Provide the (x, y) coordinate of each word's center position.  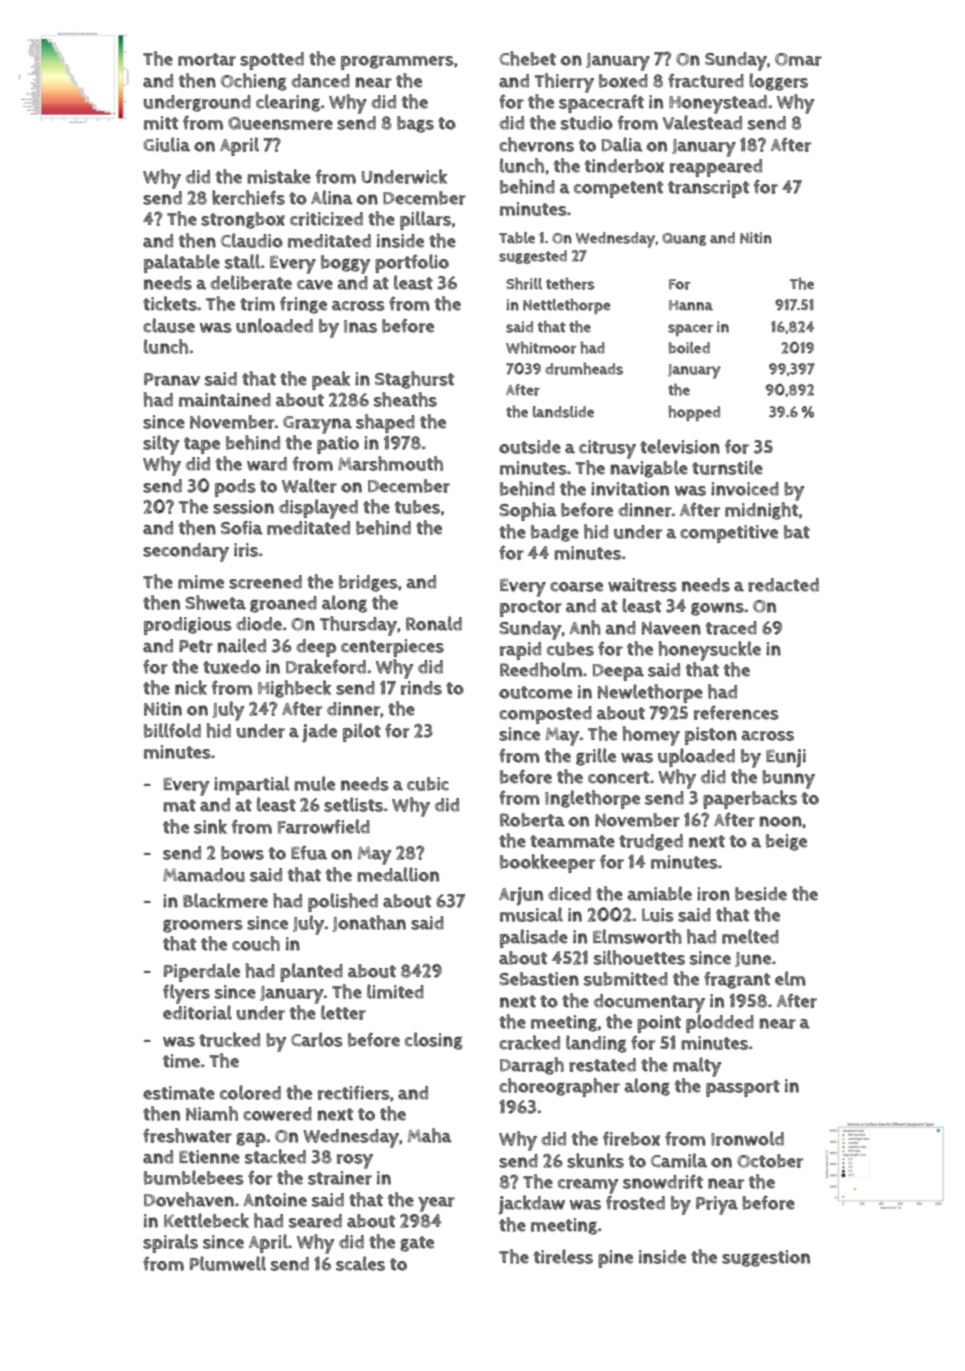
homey (651, 736)
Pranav (172, 379)
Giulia (166, 144)
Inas (360, 326)
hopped (694, 413)
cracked (529, 1042)
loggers (778, 82)
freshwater (187, 1135)
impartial (251, 785)
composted (545, 715)
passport (743, 1088)
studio (587, 123)
